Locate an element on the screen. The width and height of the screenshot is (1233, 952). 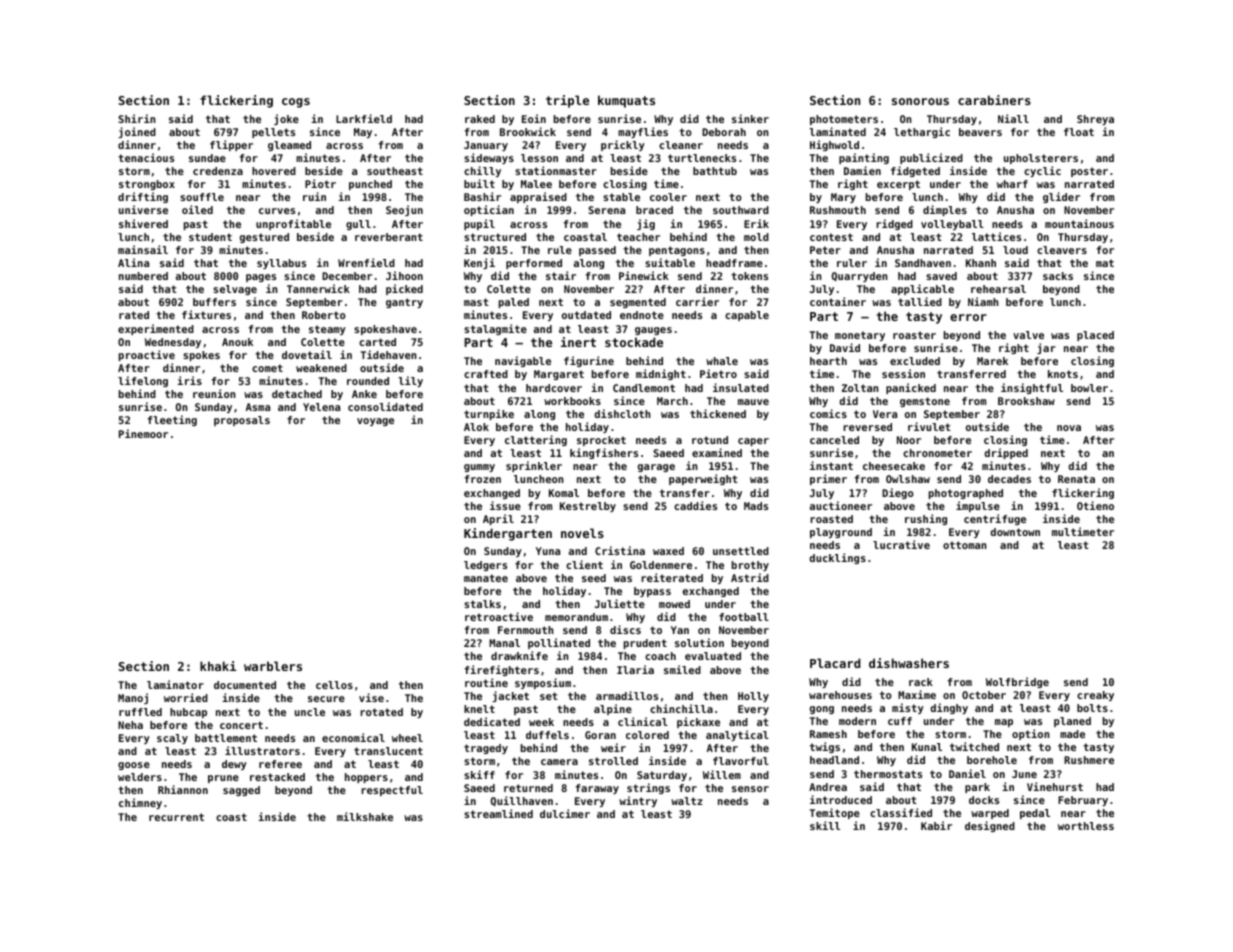
steamy is located at coordinates (327, 330).
